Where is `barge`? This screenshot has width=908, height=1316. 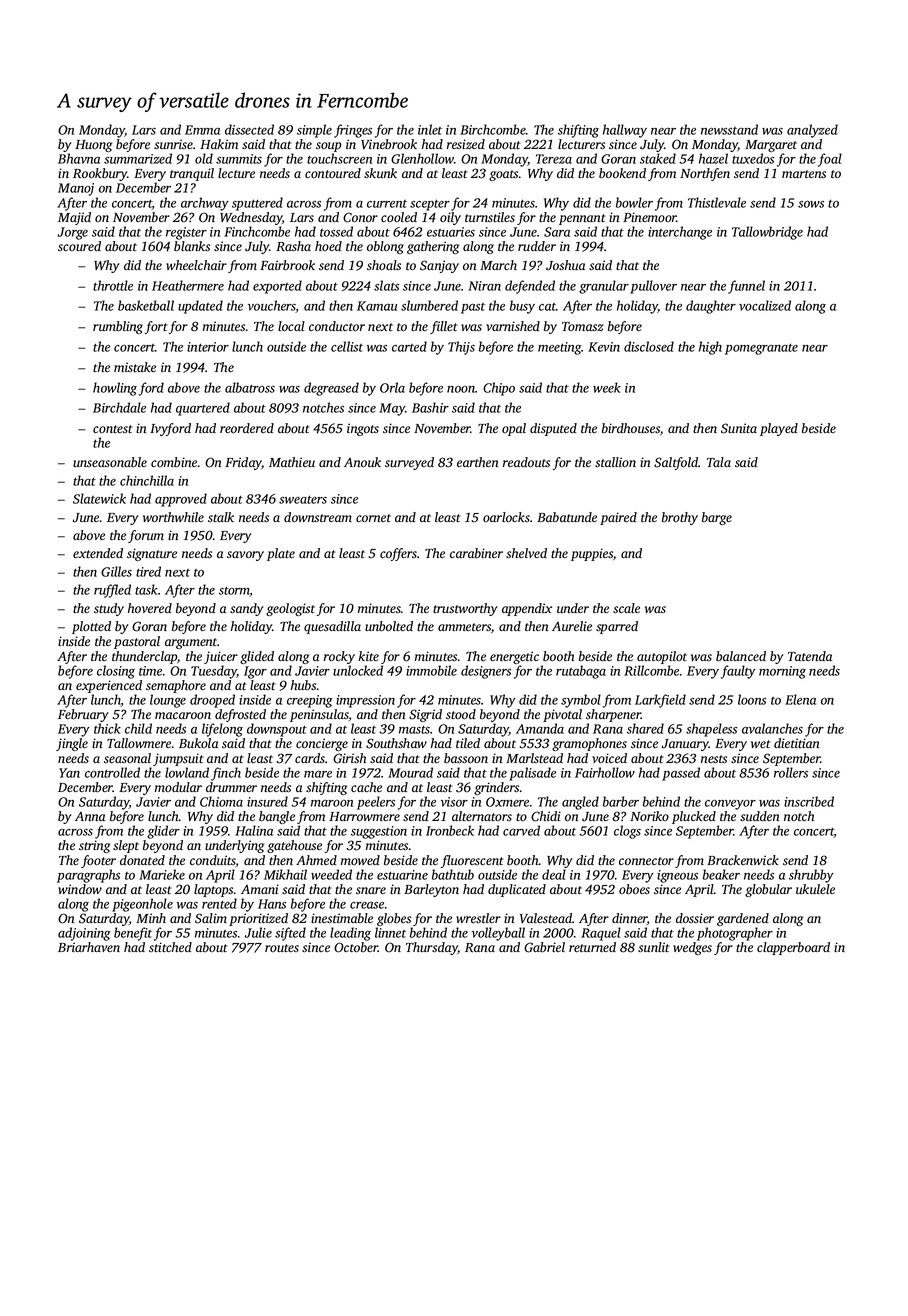
barge is located at coordinates (717, 518).
